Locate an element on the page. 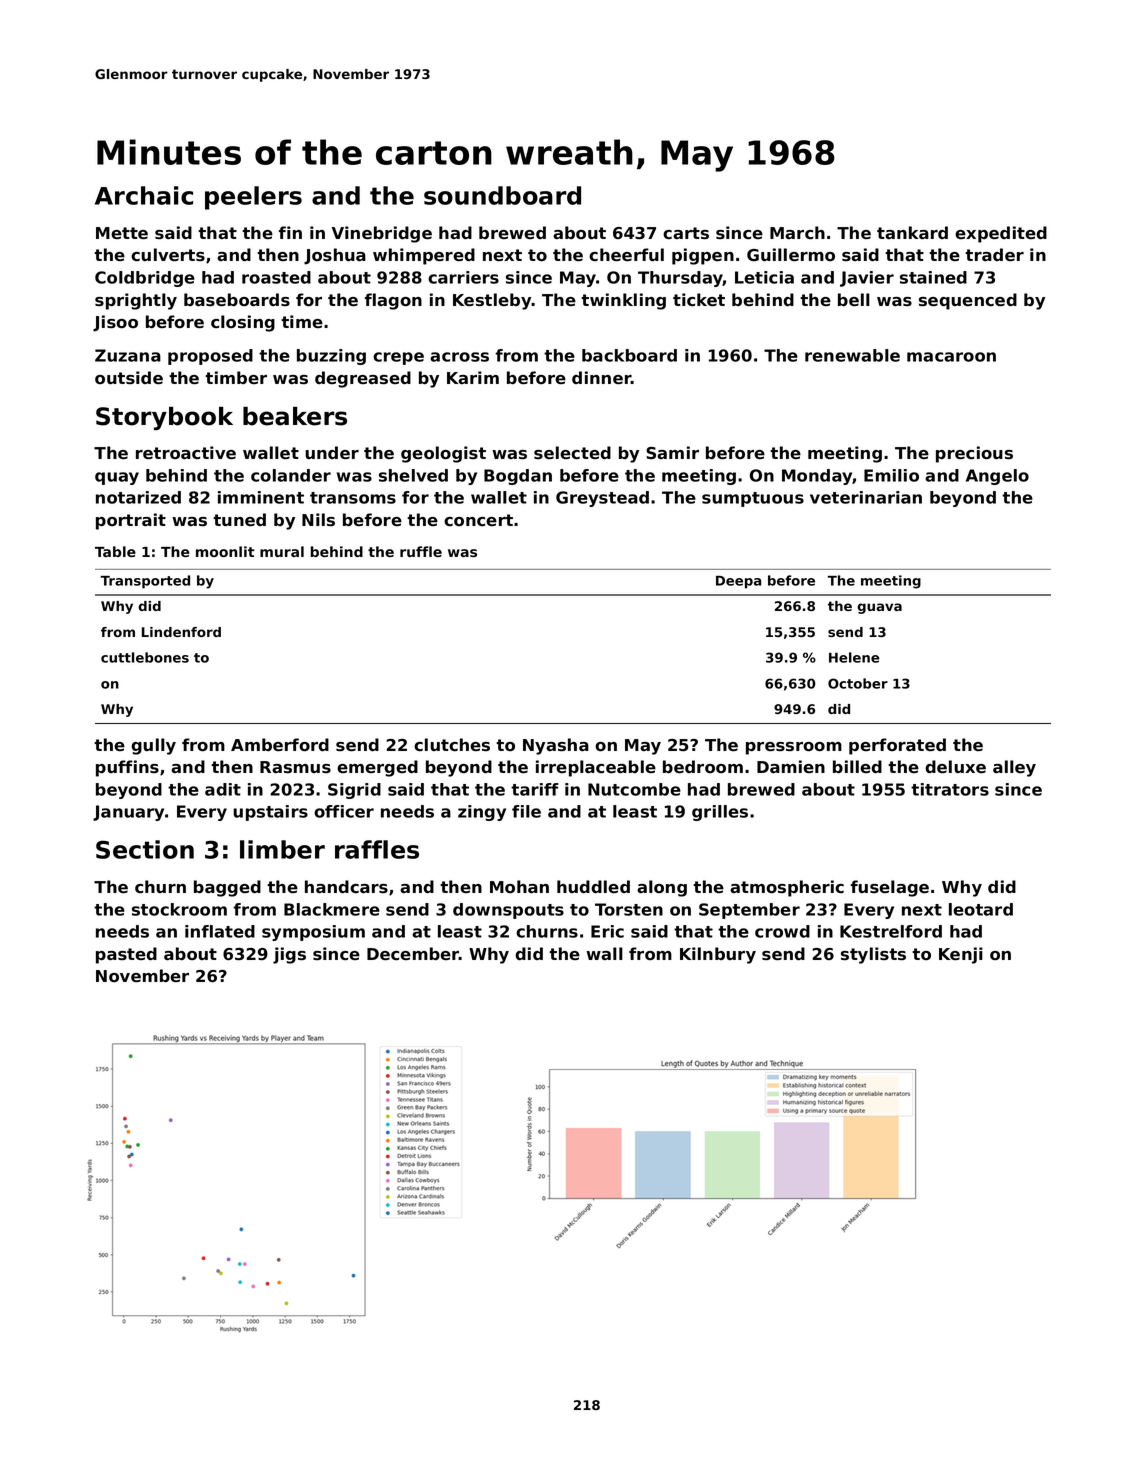 This document has width=1146, height=1484. Helene is located at coordinates (854, 657).
